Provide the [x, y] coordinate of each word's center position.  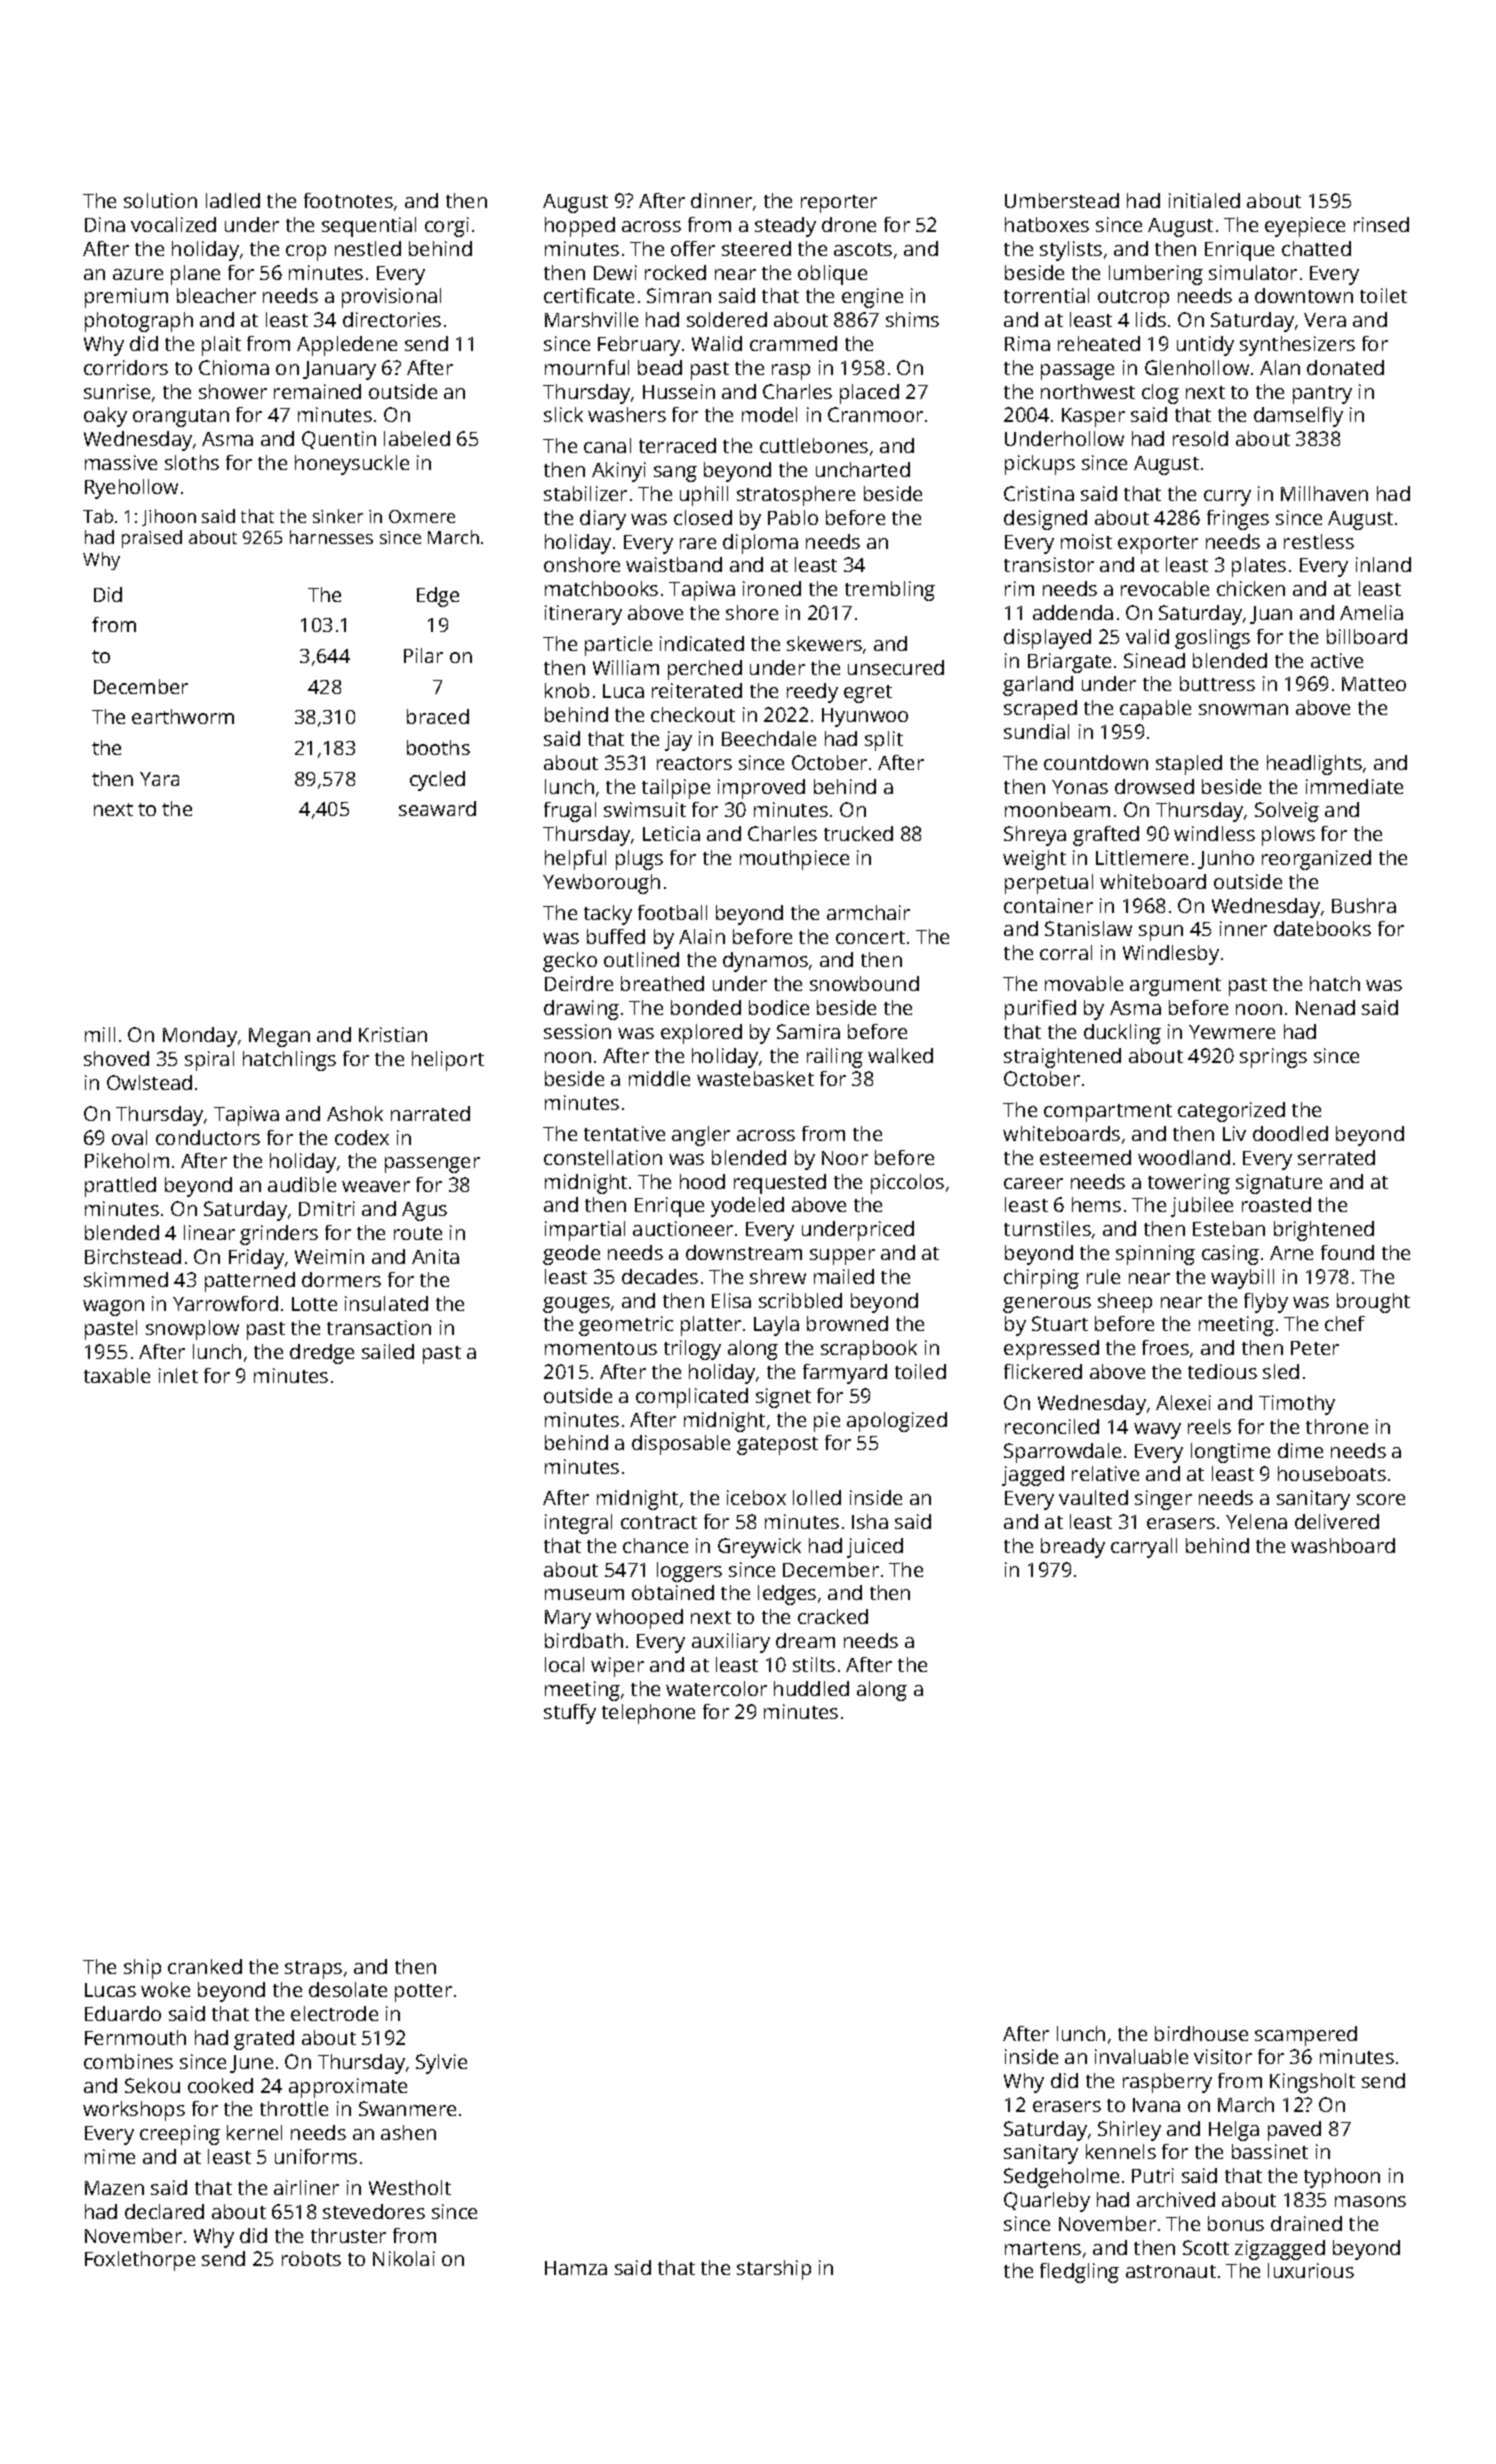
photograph [139, 322]
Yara [159, 779]
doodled [1290, 1133]
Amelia [1371, 612]
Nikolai [404, 2258]
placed [869, 394]
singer [1163, 1500]
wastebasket [755, 1078]
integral [578, 1524]
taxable [117, 1375]
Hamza [576, 2268]
